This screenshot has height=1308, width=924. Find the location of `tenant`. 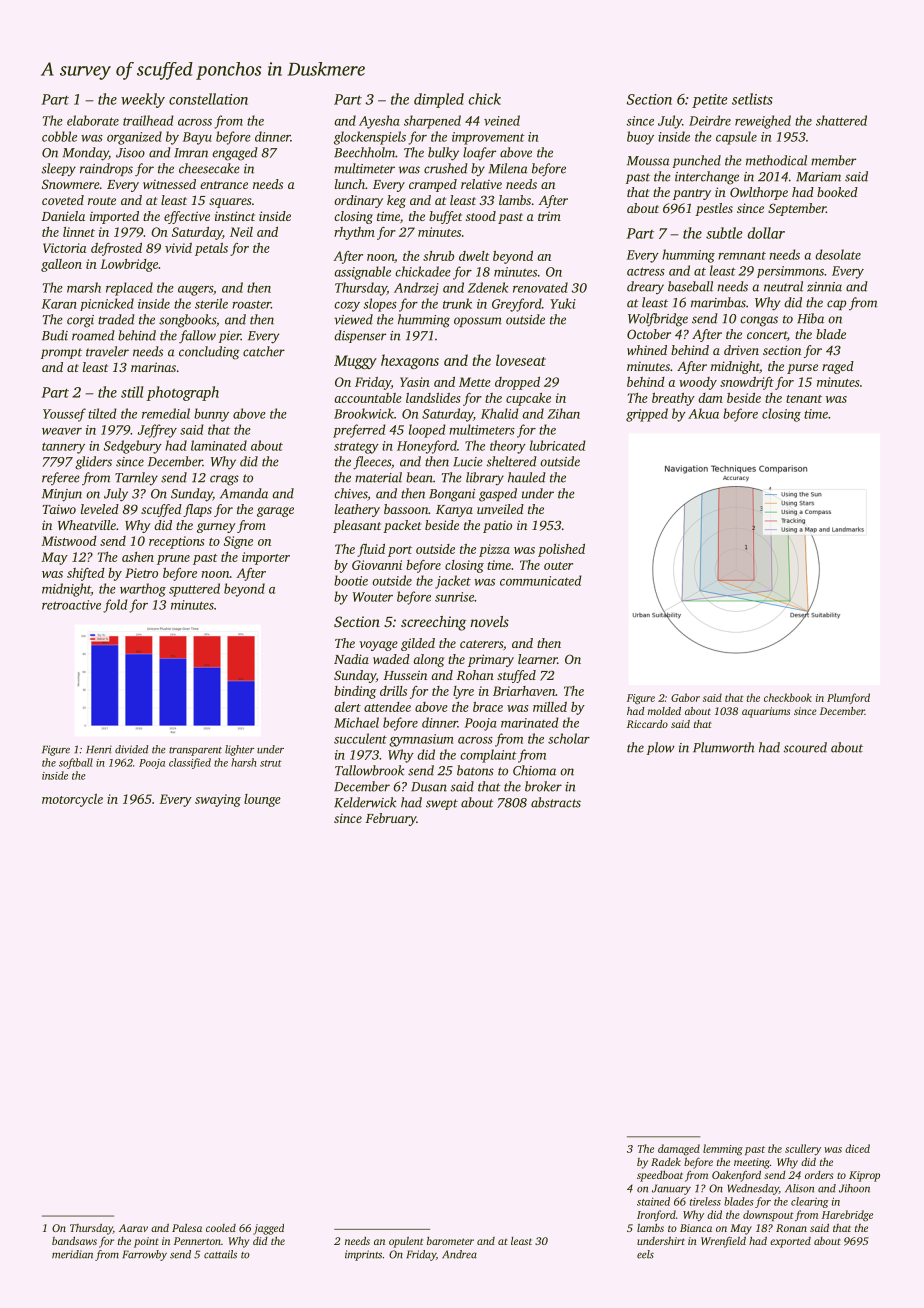

tenant is located at coordinates (804, 399).
